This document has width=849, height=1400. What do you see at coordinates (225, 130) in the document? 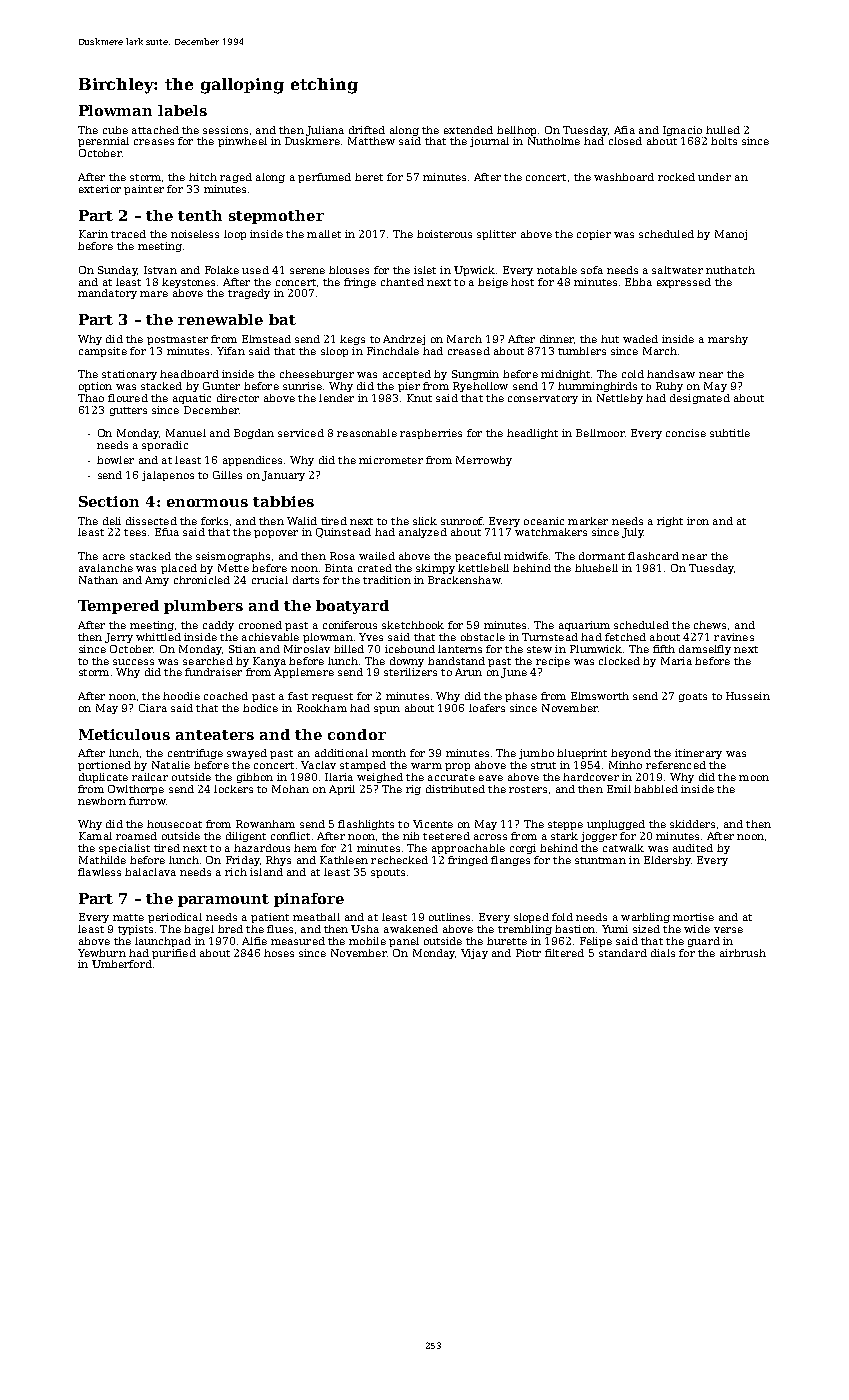
I see `sessions` at bounding box center [225, 130].
